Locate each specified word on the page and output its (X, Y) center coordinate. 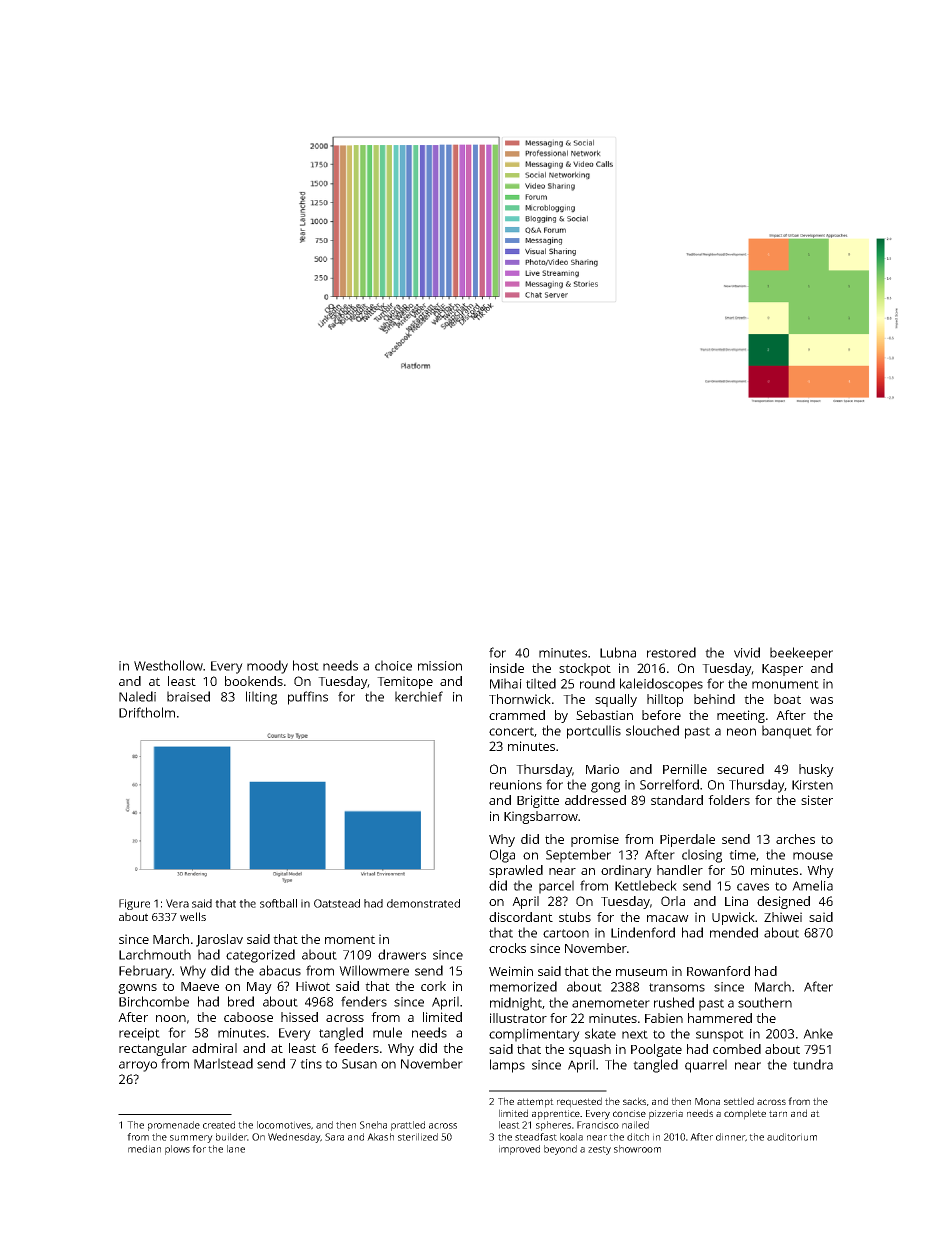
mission (440, 666)
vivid (747, 652)
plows (177, 1150)
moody (267, 667)
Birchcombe (154, 1001)
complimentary (534, 1035)
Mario (602, 769)
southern (765, 1002)
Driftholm (147, 712)
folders (729, 800)
